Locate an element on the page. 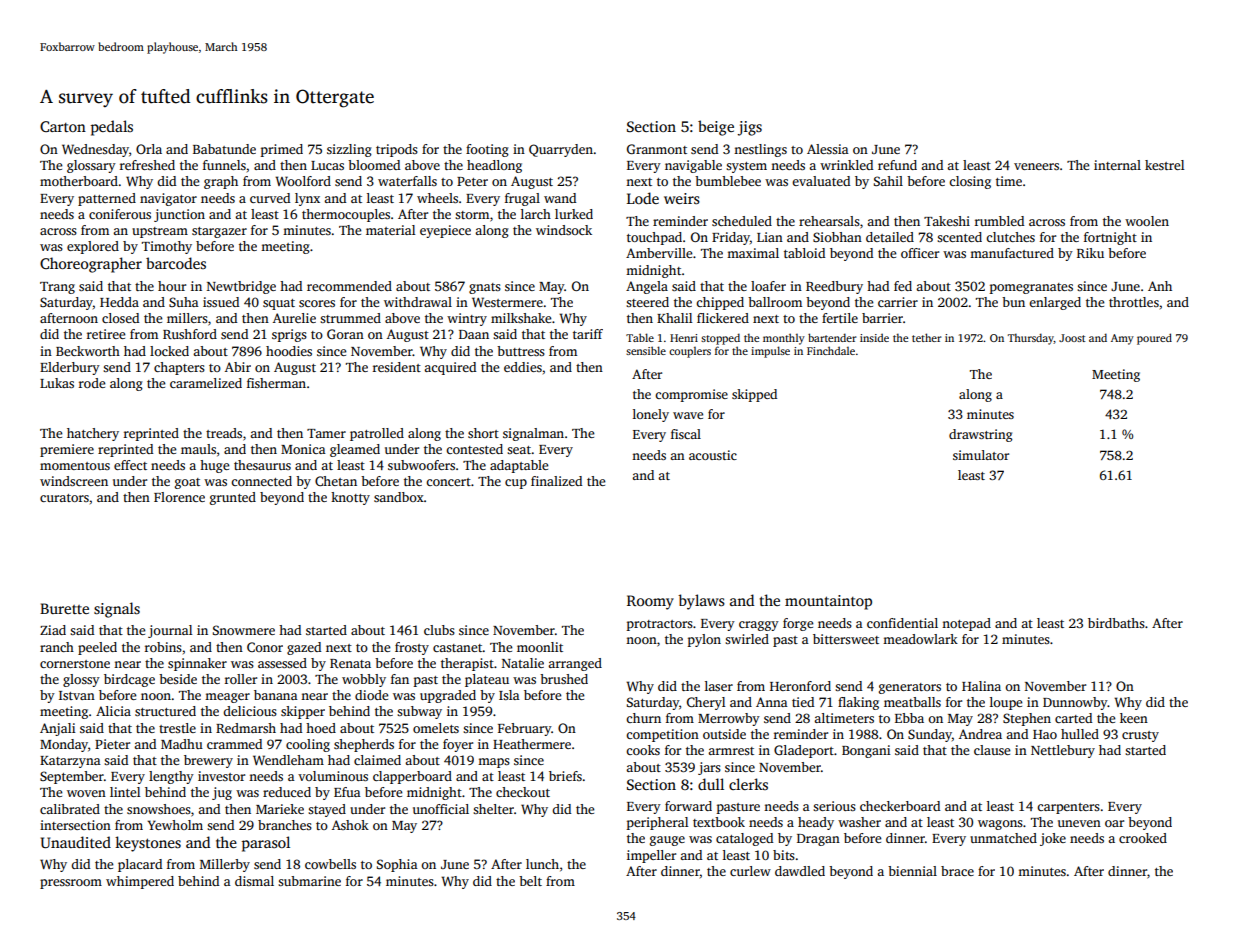 The width and height of the image is (1233, 952). Chetan is located at coordinates (336, 481).
